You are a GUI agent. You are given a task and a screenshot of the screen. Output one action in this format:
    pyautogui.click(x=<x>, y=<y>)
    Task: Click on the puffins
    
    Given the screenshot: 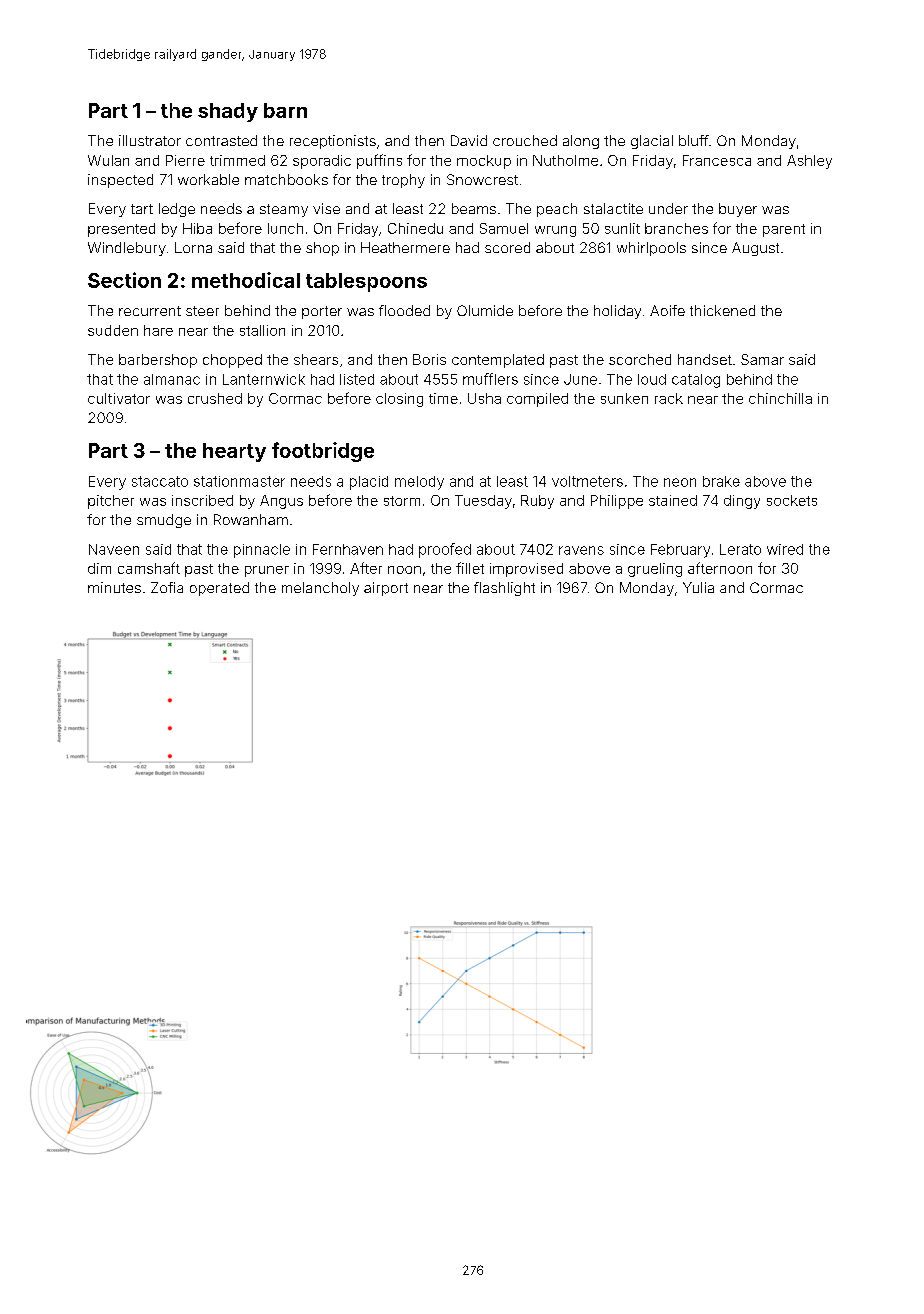 What is the action you would take?
    pyautogui.click(x=379, y=161)
